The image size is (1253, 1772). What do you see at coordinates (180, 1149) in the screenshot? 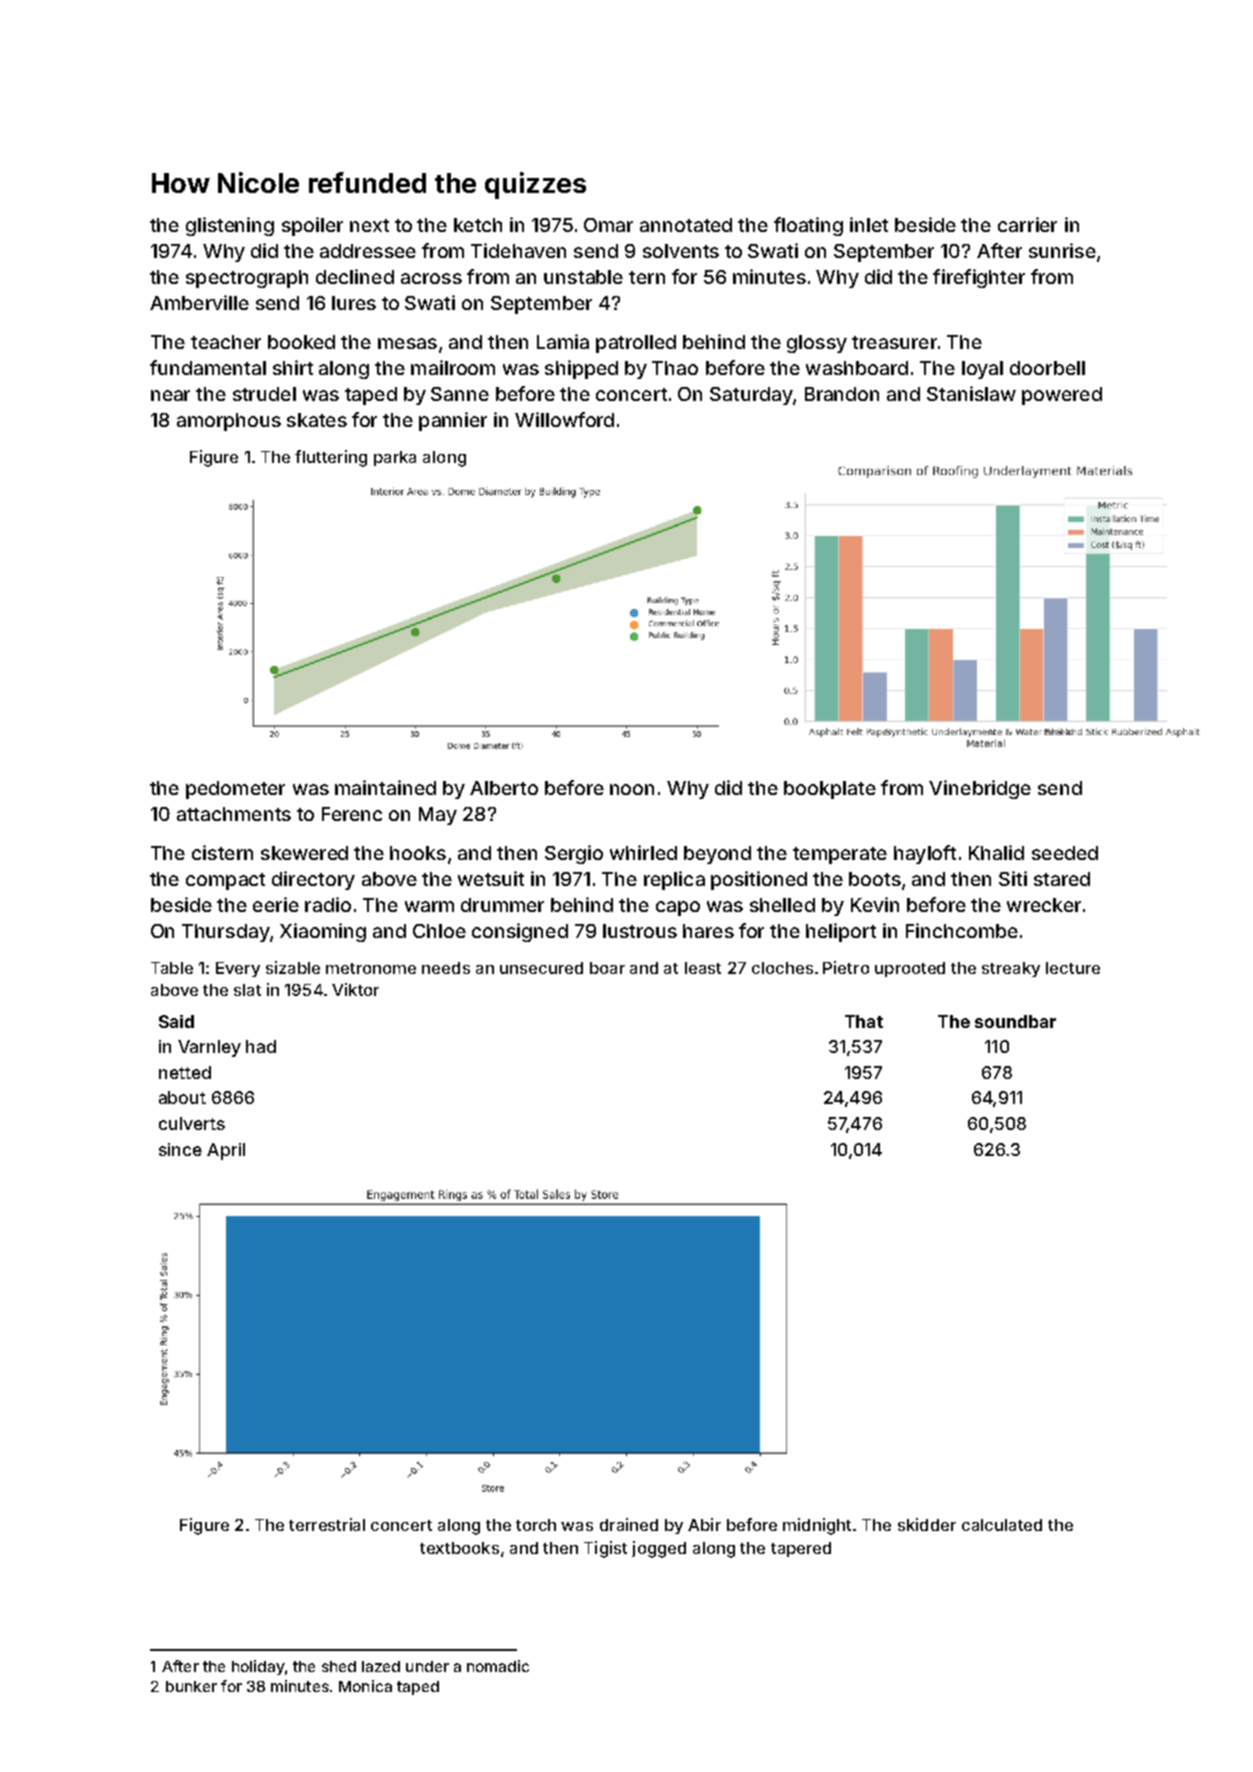
I see `since` at bounding box center [180, 1149].
